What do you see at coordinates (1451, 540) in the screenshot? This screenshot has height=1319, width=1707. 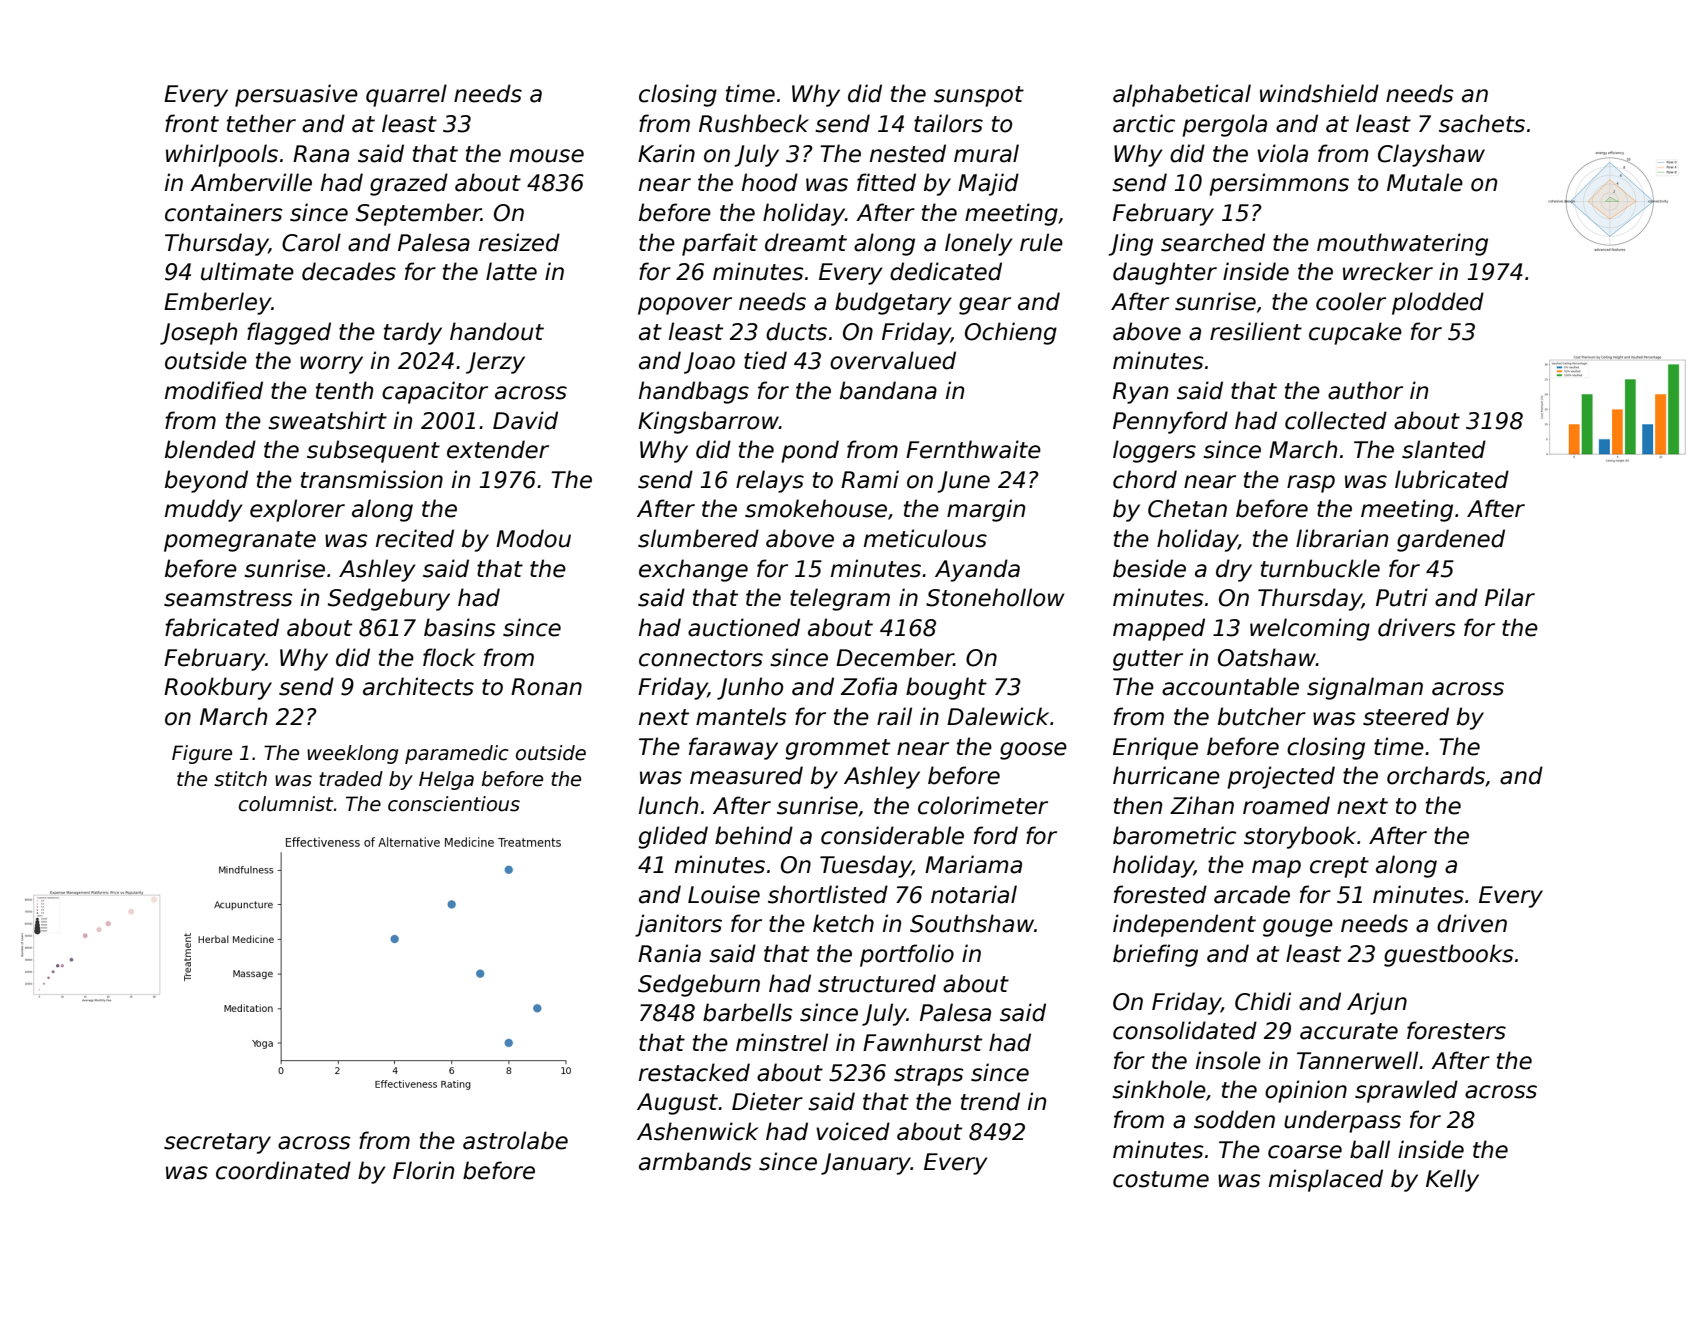 I see `gardened` at bounding box center [1451, 540].
